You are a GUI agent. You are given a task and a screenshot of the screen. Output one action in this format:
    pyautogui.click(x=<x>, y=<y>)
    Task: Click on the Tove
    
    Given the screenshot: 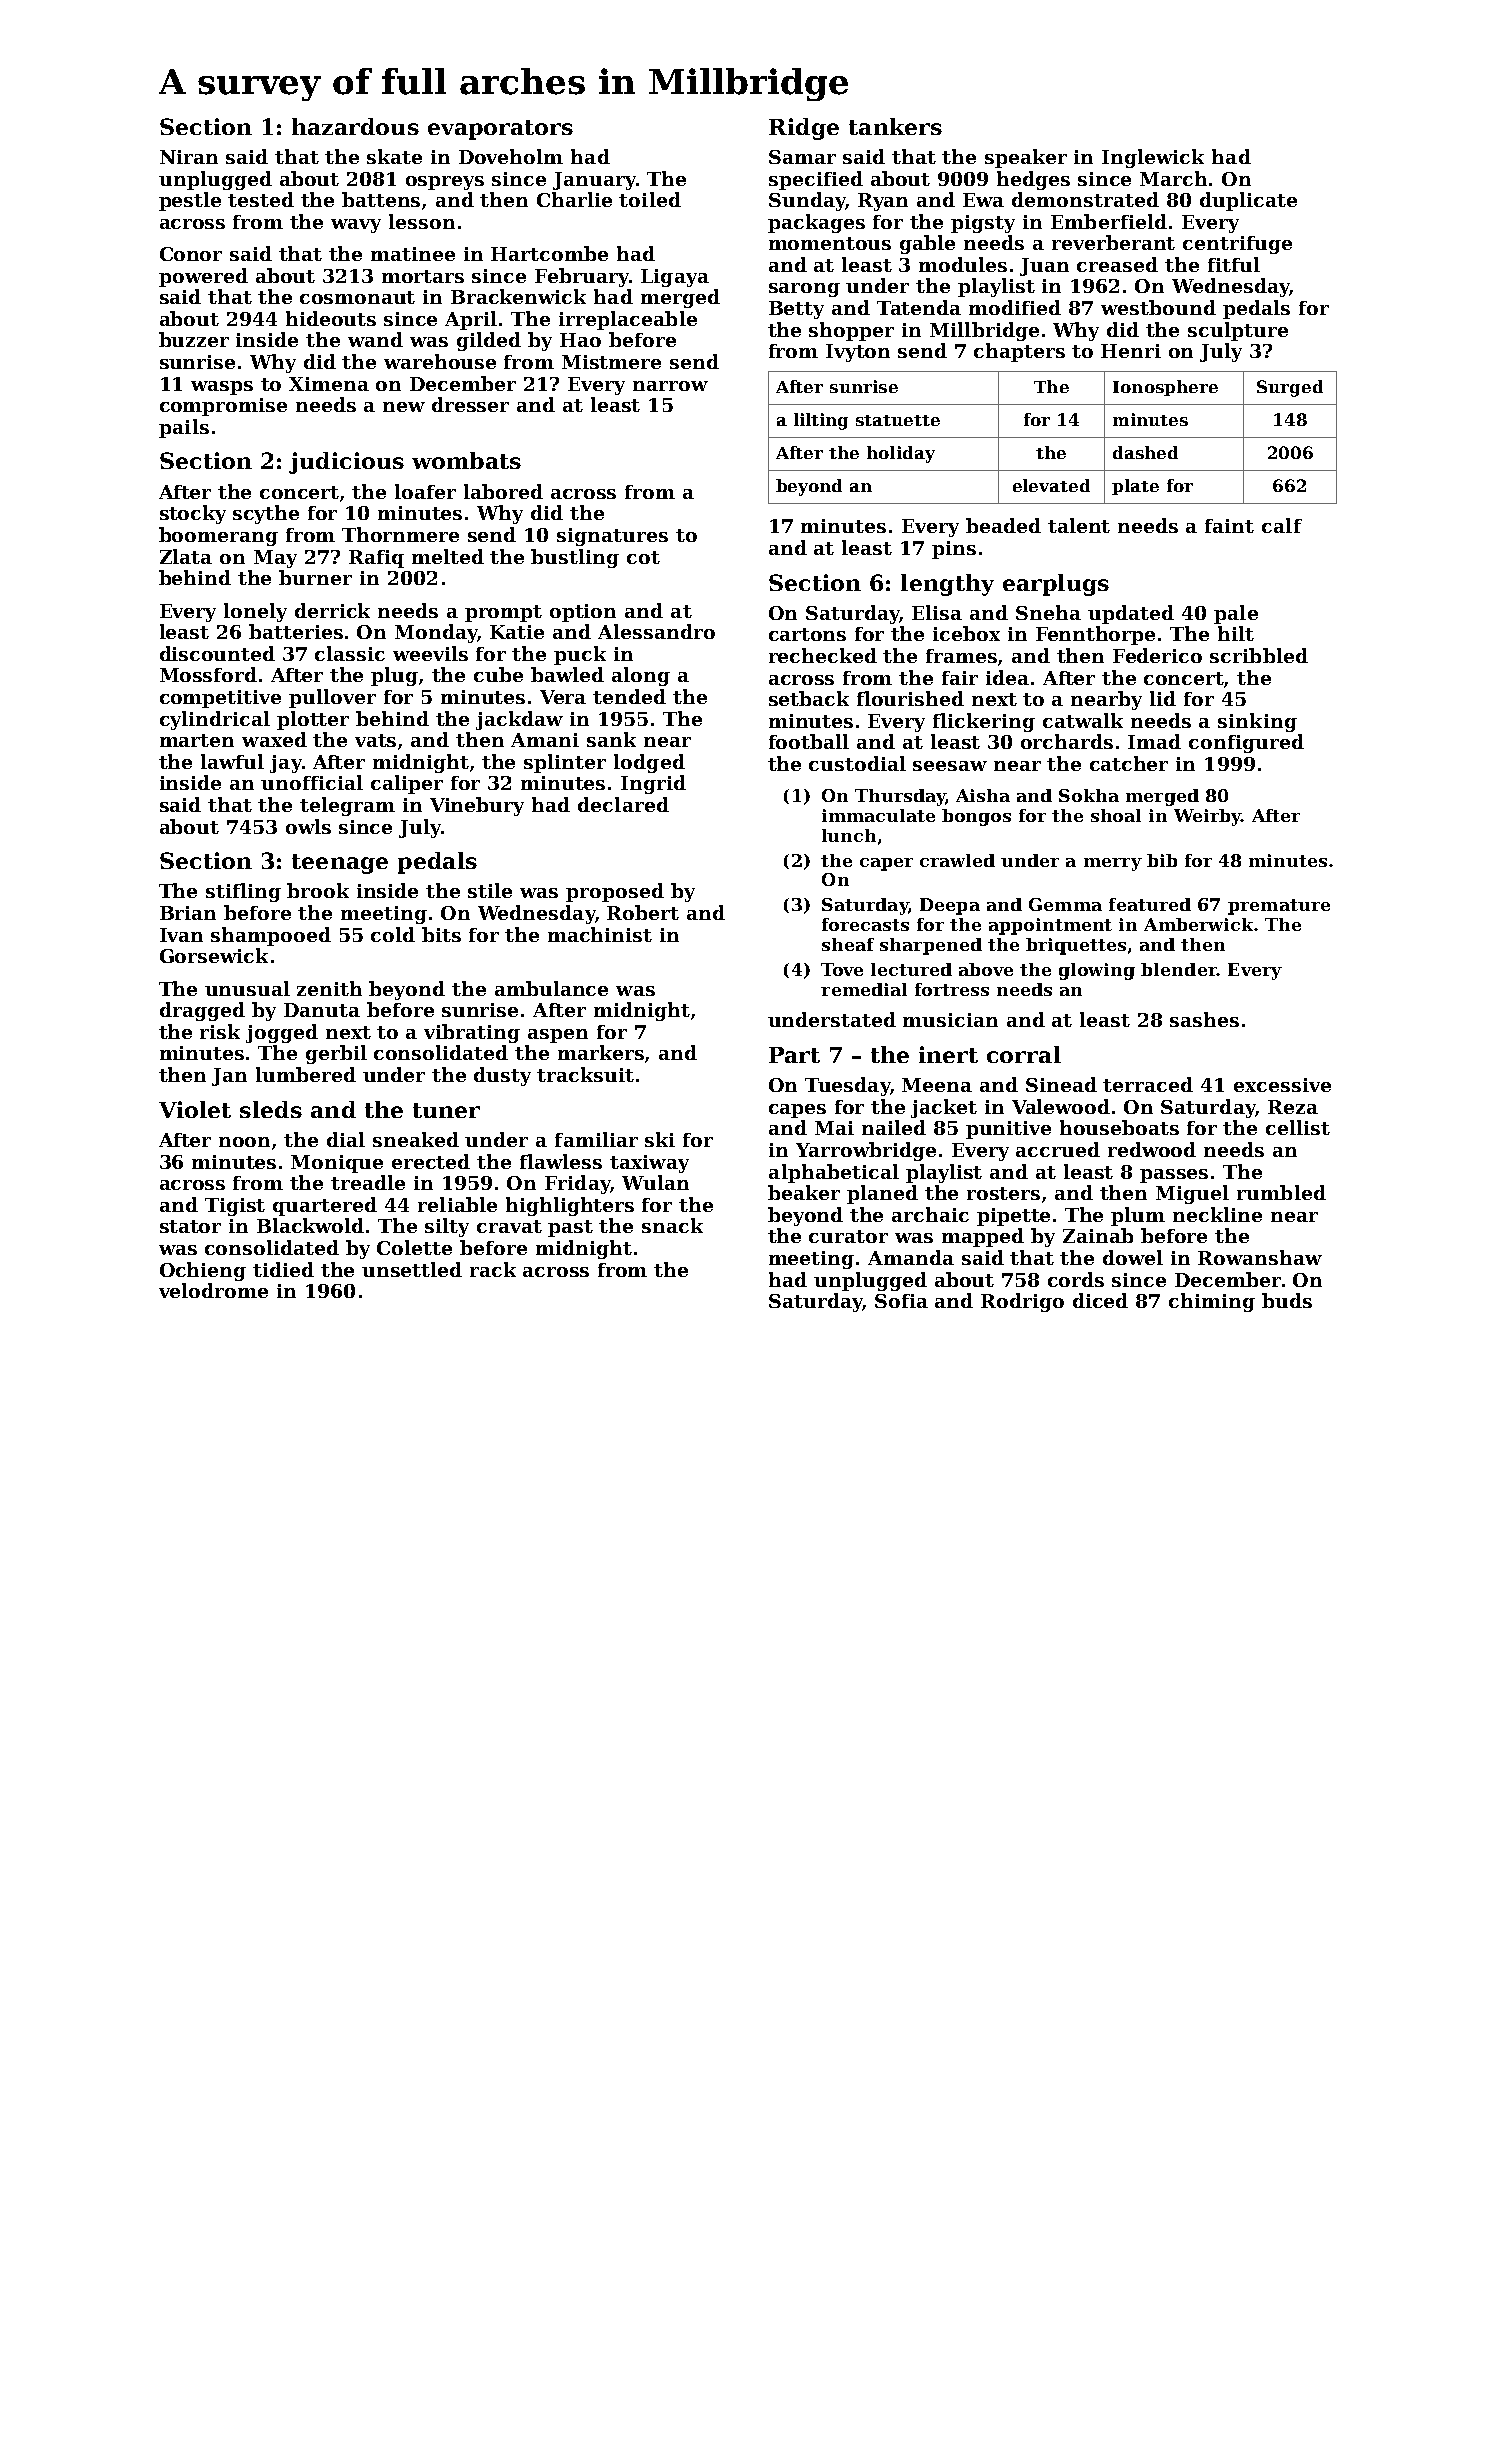 What is the action you would take?
    pyautogui.click(x=842, y=969)
